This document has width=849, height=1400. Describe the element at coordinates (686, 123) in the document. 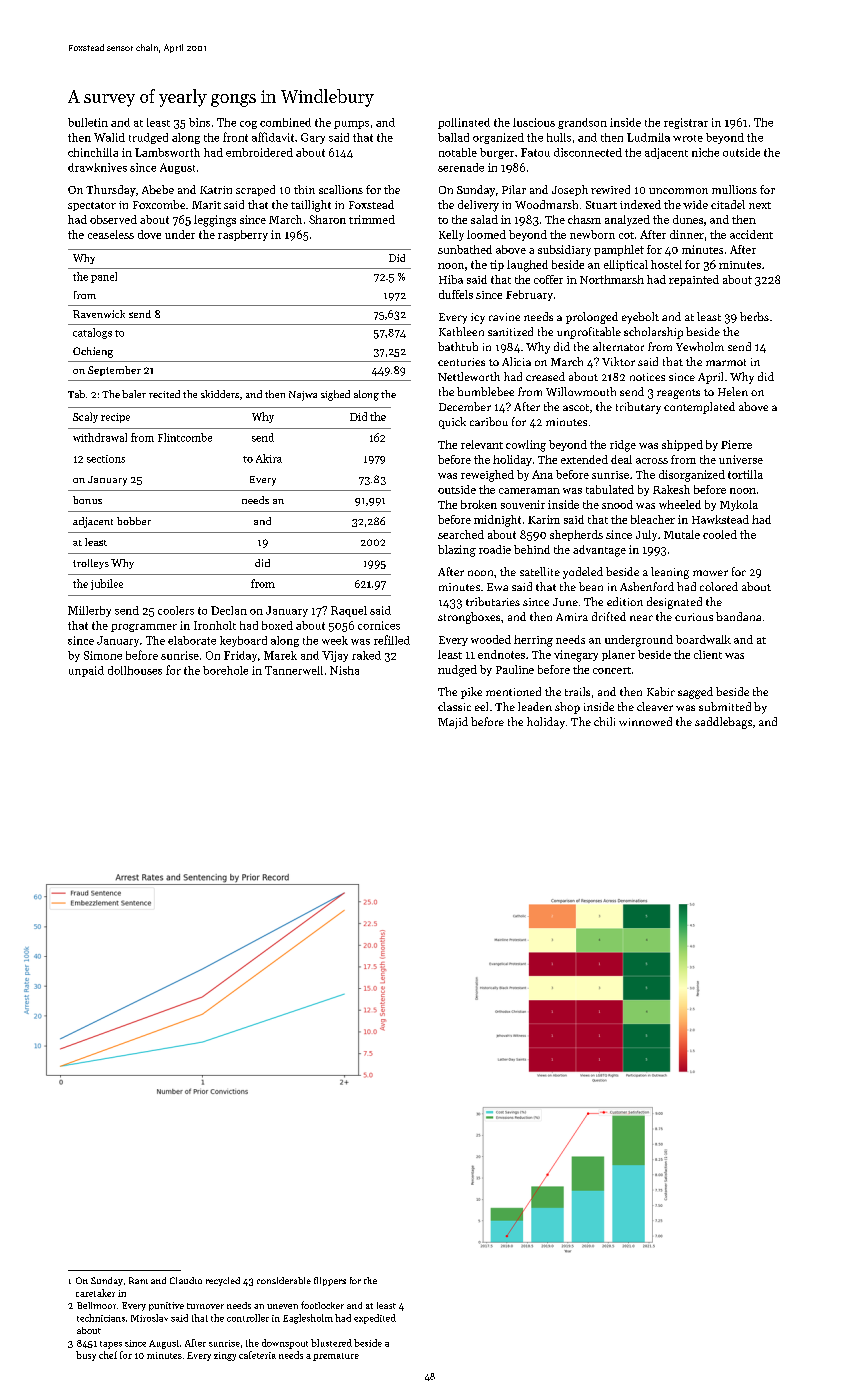

I see `registrar` at that location.
